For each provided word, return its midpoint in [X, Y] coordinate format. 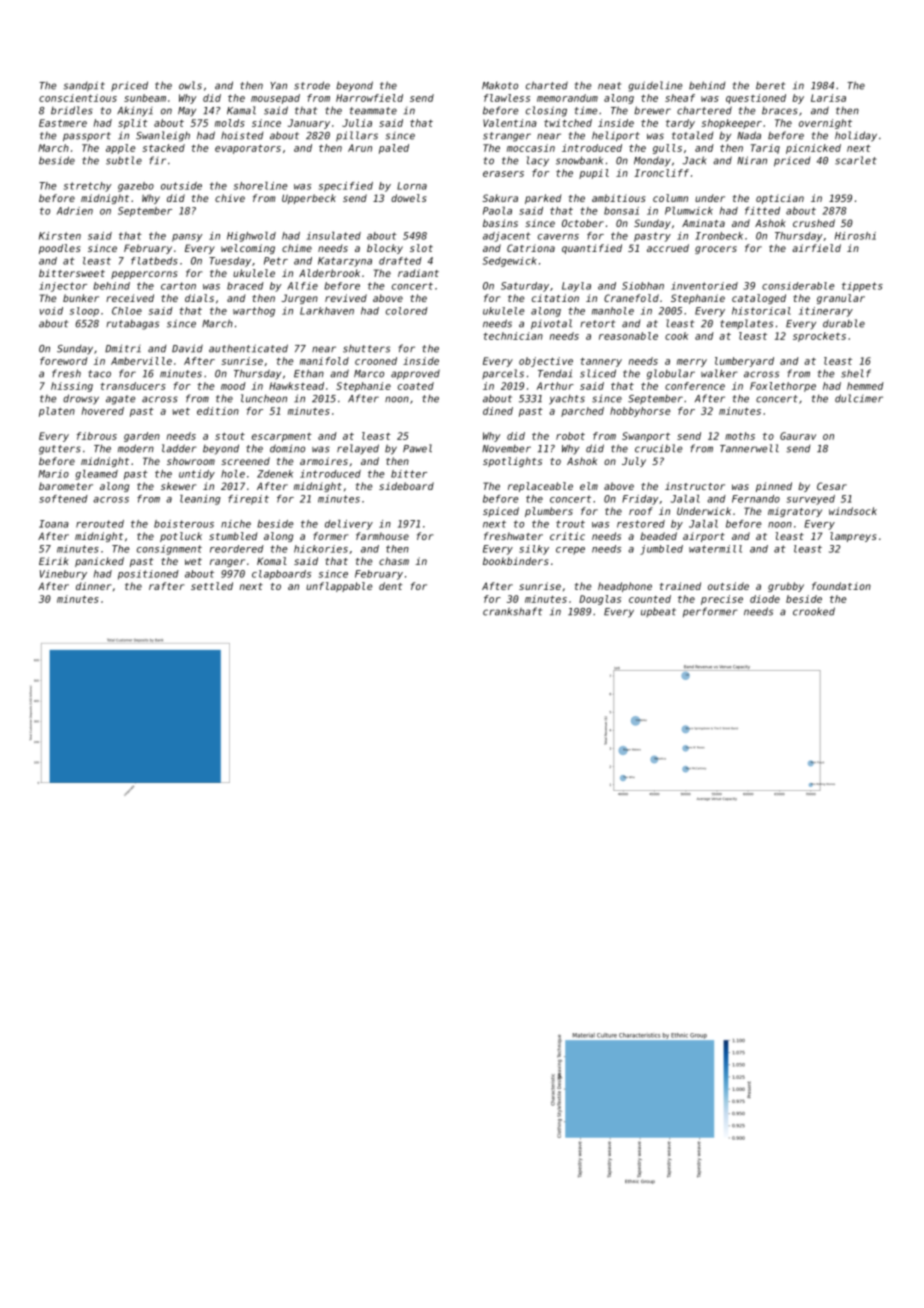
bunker [81, 298]
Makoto [500, 85]
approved [415, 374]
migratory [795, 512]
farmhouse [382, 536]
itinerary [826, 312]
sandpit [84, 86]
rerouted [100, 524]
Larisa [828, 98]
